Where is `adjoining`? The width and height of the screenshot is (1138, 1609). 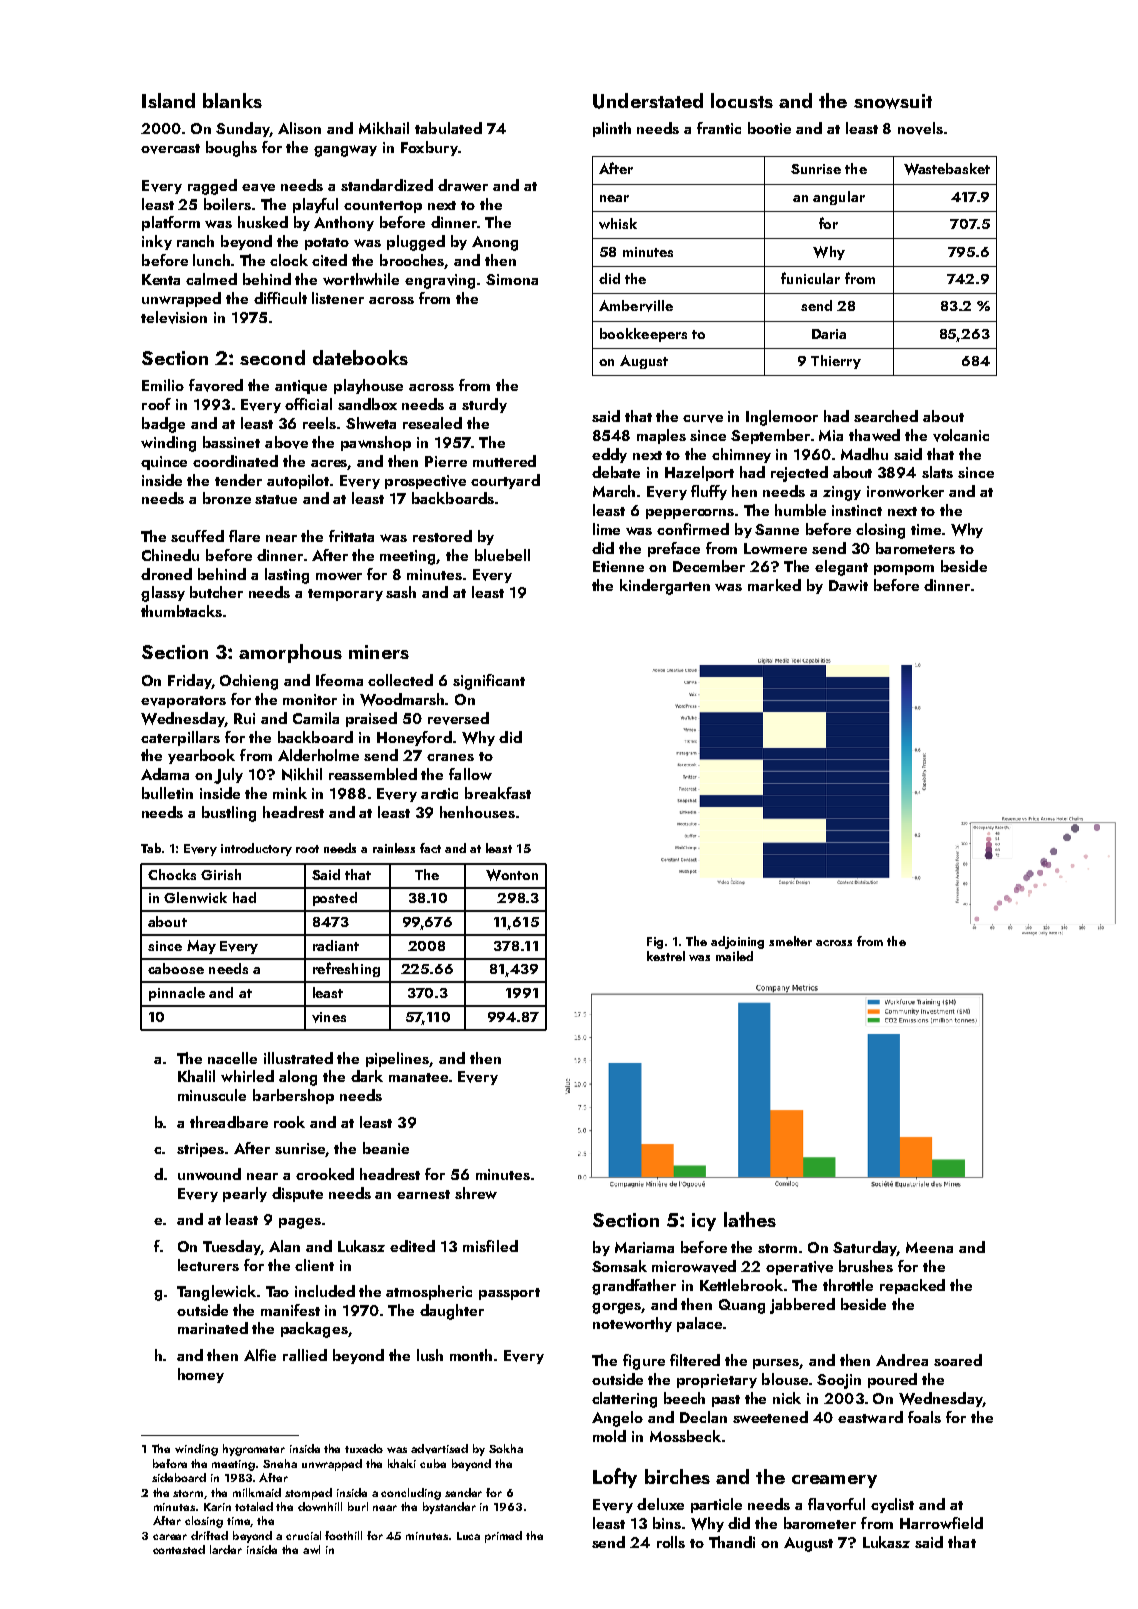 adjoining is located at coordinates (737, 942).
